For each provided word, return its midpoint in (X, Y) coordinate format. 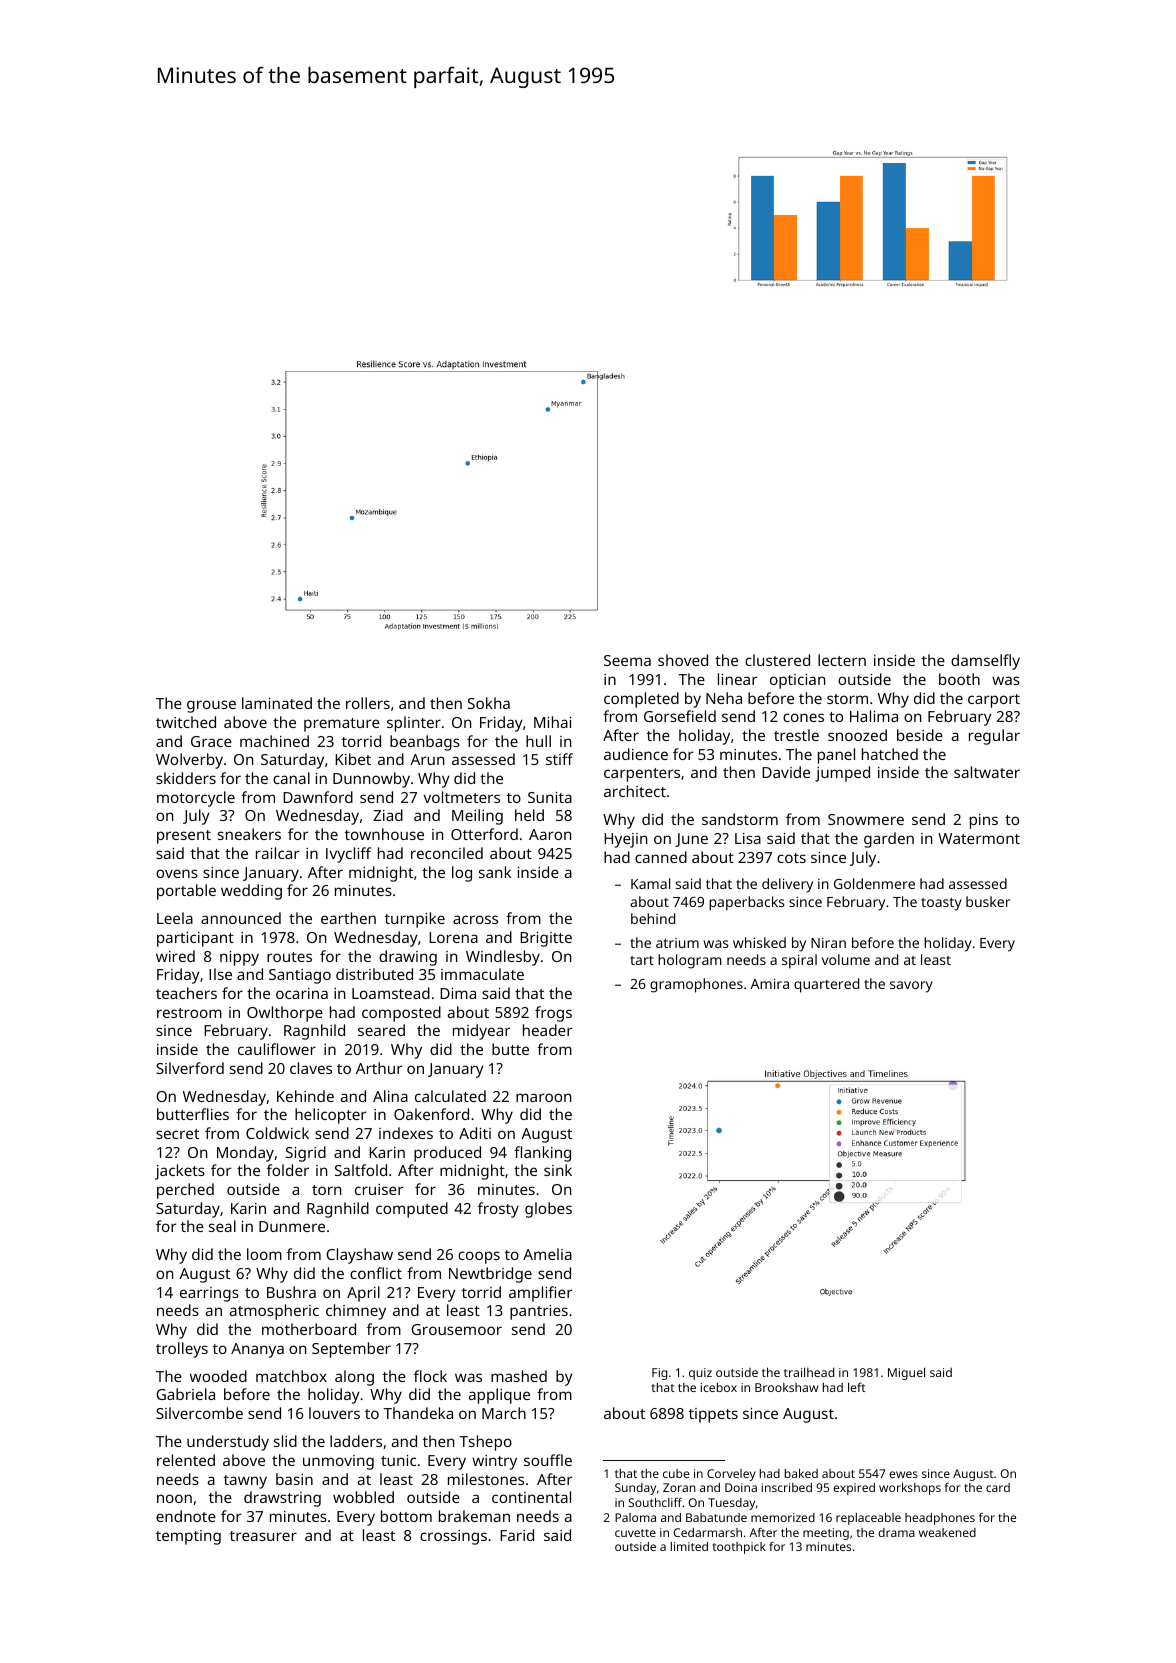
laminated (277, 703)
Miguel (906, 1373)
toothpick (739, 1548)
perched (185, 1191)
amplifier (540, 1294)
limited (689, 1546)
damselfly (985, 662)
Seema (627, 660)
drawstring (282, 1499)
